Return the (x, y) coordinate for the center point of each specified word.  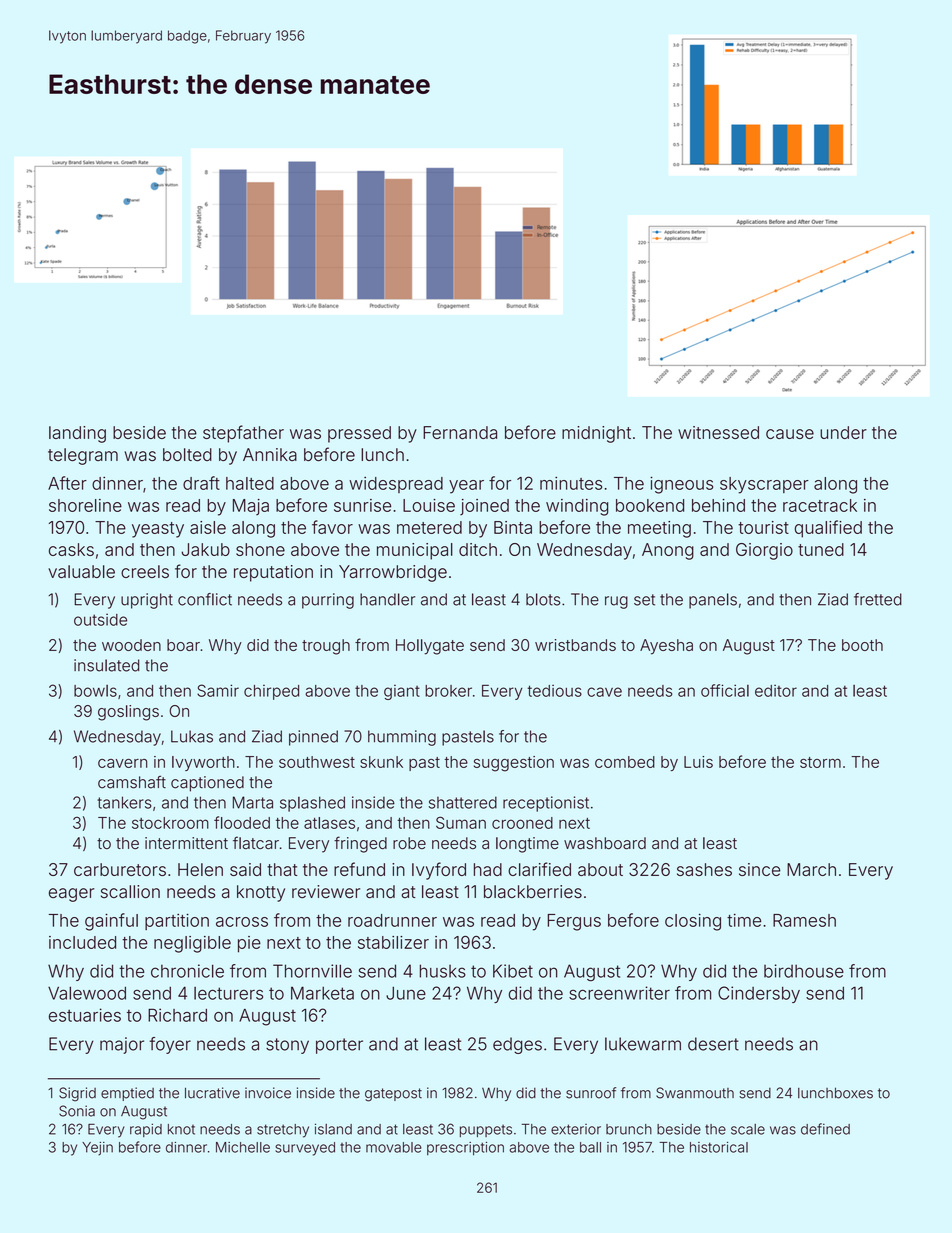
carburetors (120, 869)
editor (776, 691)
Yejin (97, 1149)
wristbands (575, 645)
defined (825, 1129)
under (843, 432)
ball (590, 1147)
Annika (270, 454)
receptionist (546, 804)
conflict (205, 599)
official (725, 690)
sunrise (362, 505)
